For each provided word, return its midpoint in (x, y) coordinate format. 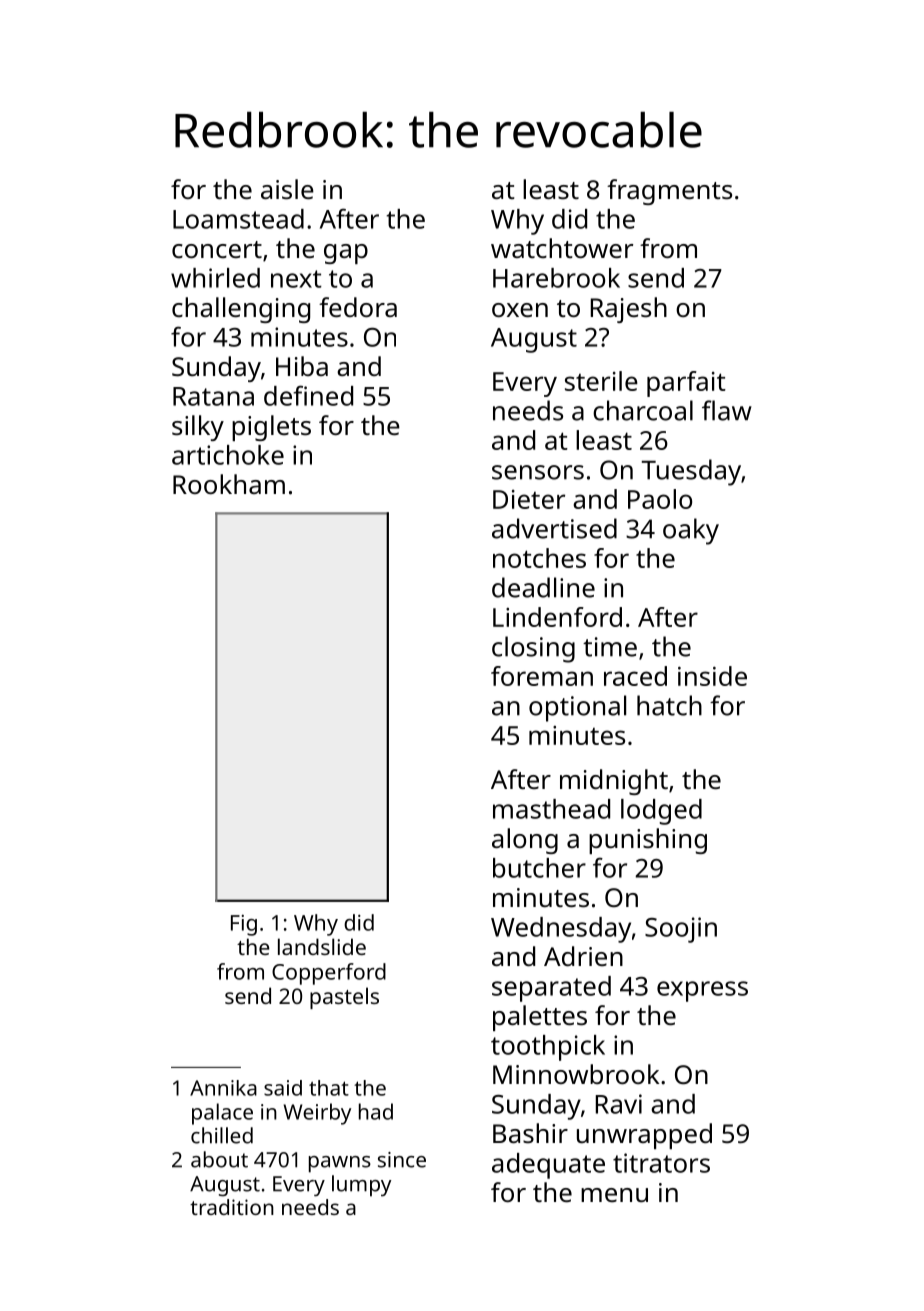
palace (222, 1114)
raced (635, 676)
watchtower (562, 248)
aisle (287, 189)
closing (533, 649)
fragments (669, 192)
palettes (540, 1018)
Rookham (229, 484)
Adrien (583, 956)
